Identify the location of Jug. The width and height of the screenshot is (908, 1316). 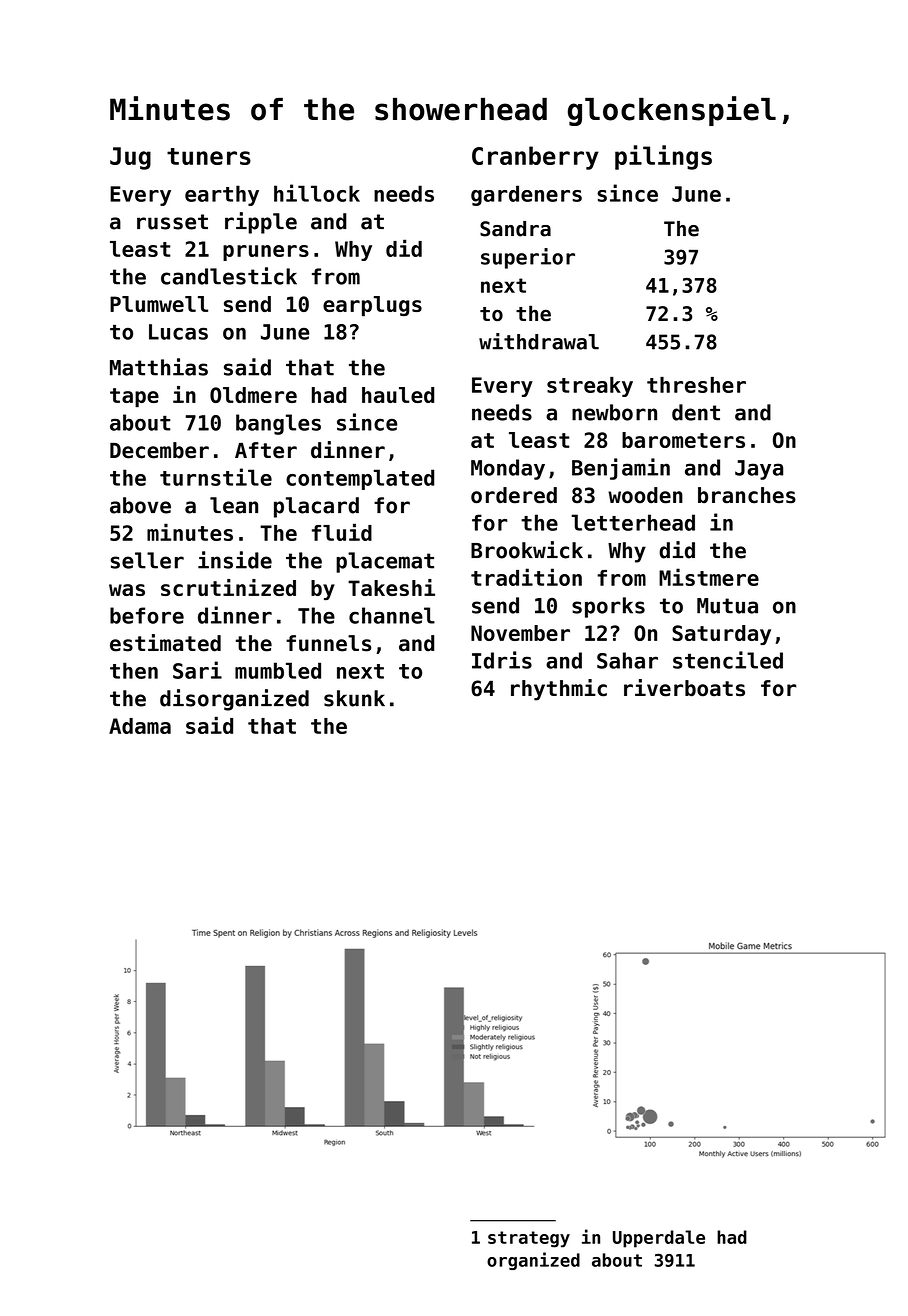
(130, 158).
